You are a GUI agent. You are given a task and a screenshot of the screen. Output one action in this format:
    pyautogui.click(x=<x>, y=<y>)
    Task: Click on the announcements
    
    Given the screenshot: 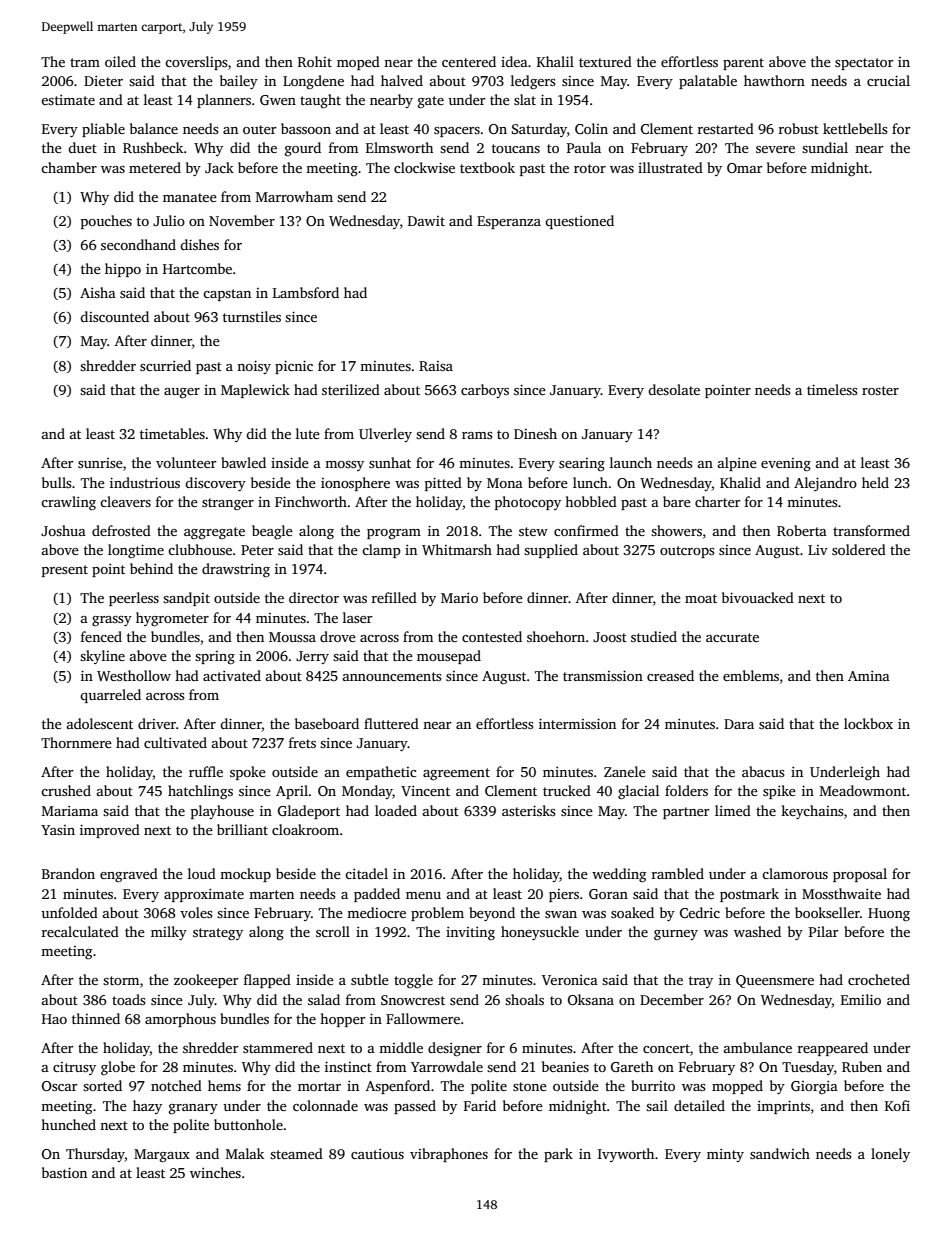 What is the action you would take?
    pyautogui.click(x=392, y=676)
